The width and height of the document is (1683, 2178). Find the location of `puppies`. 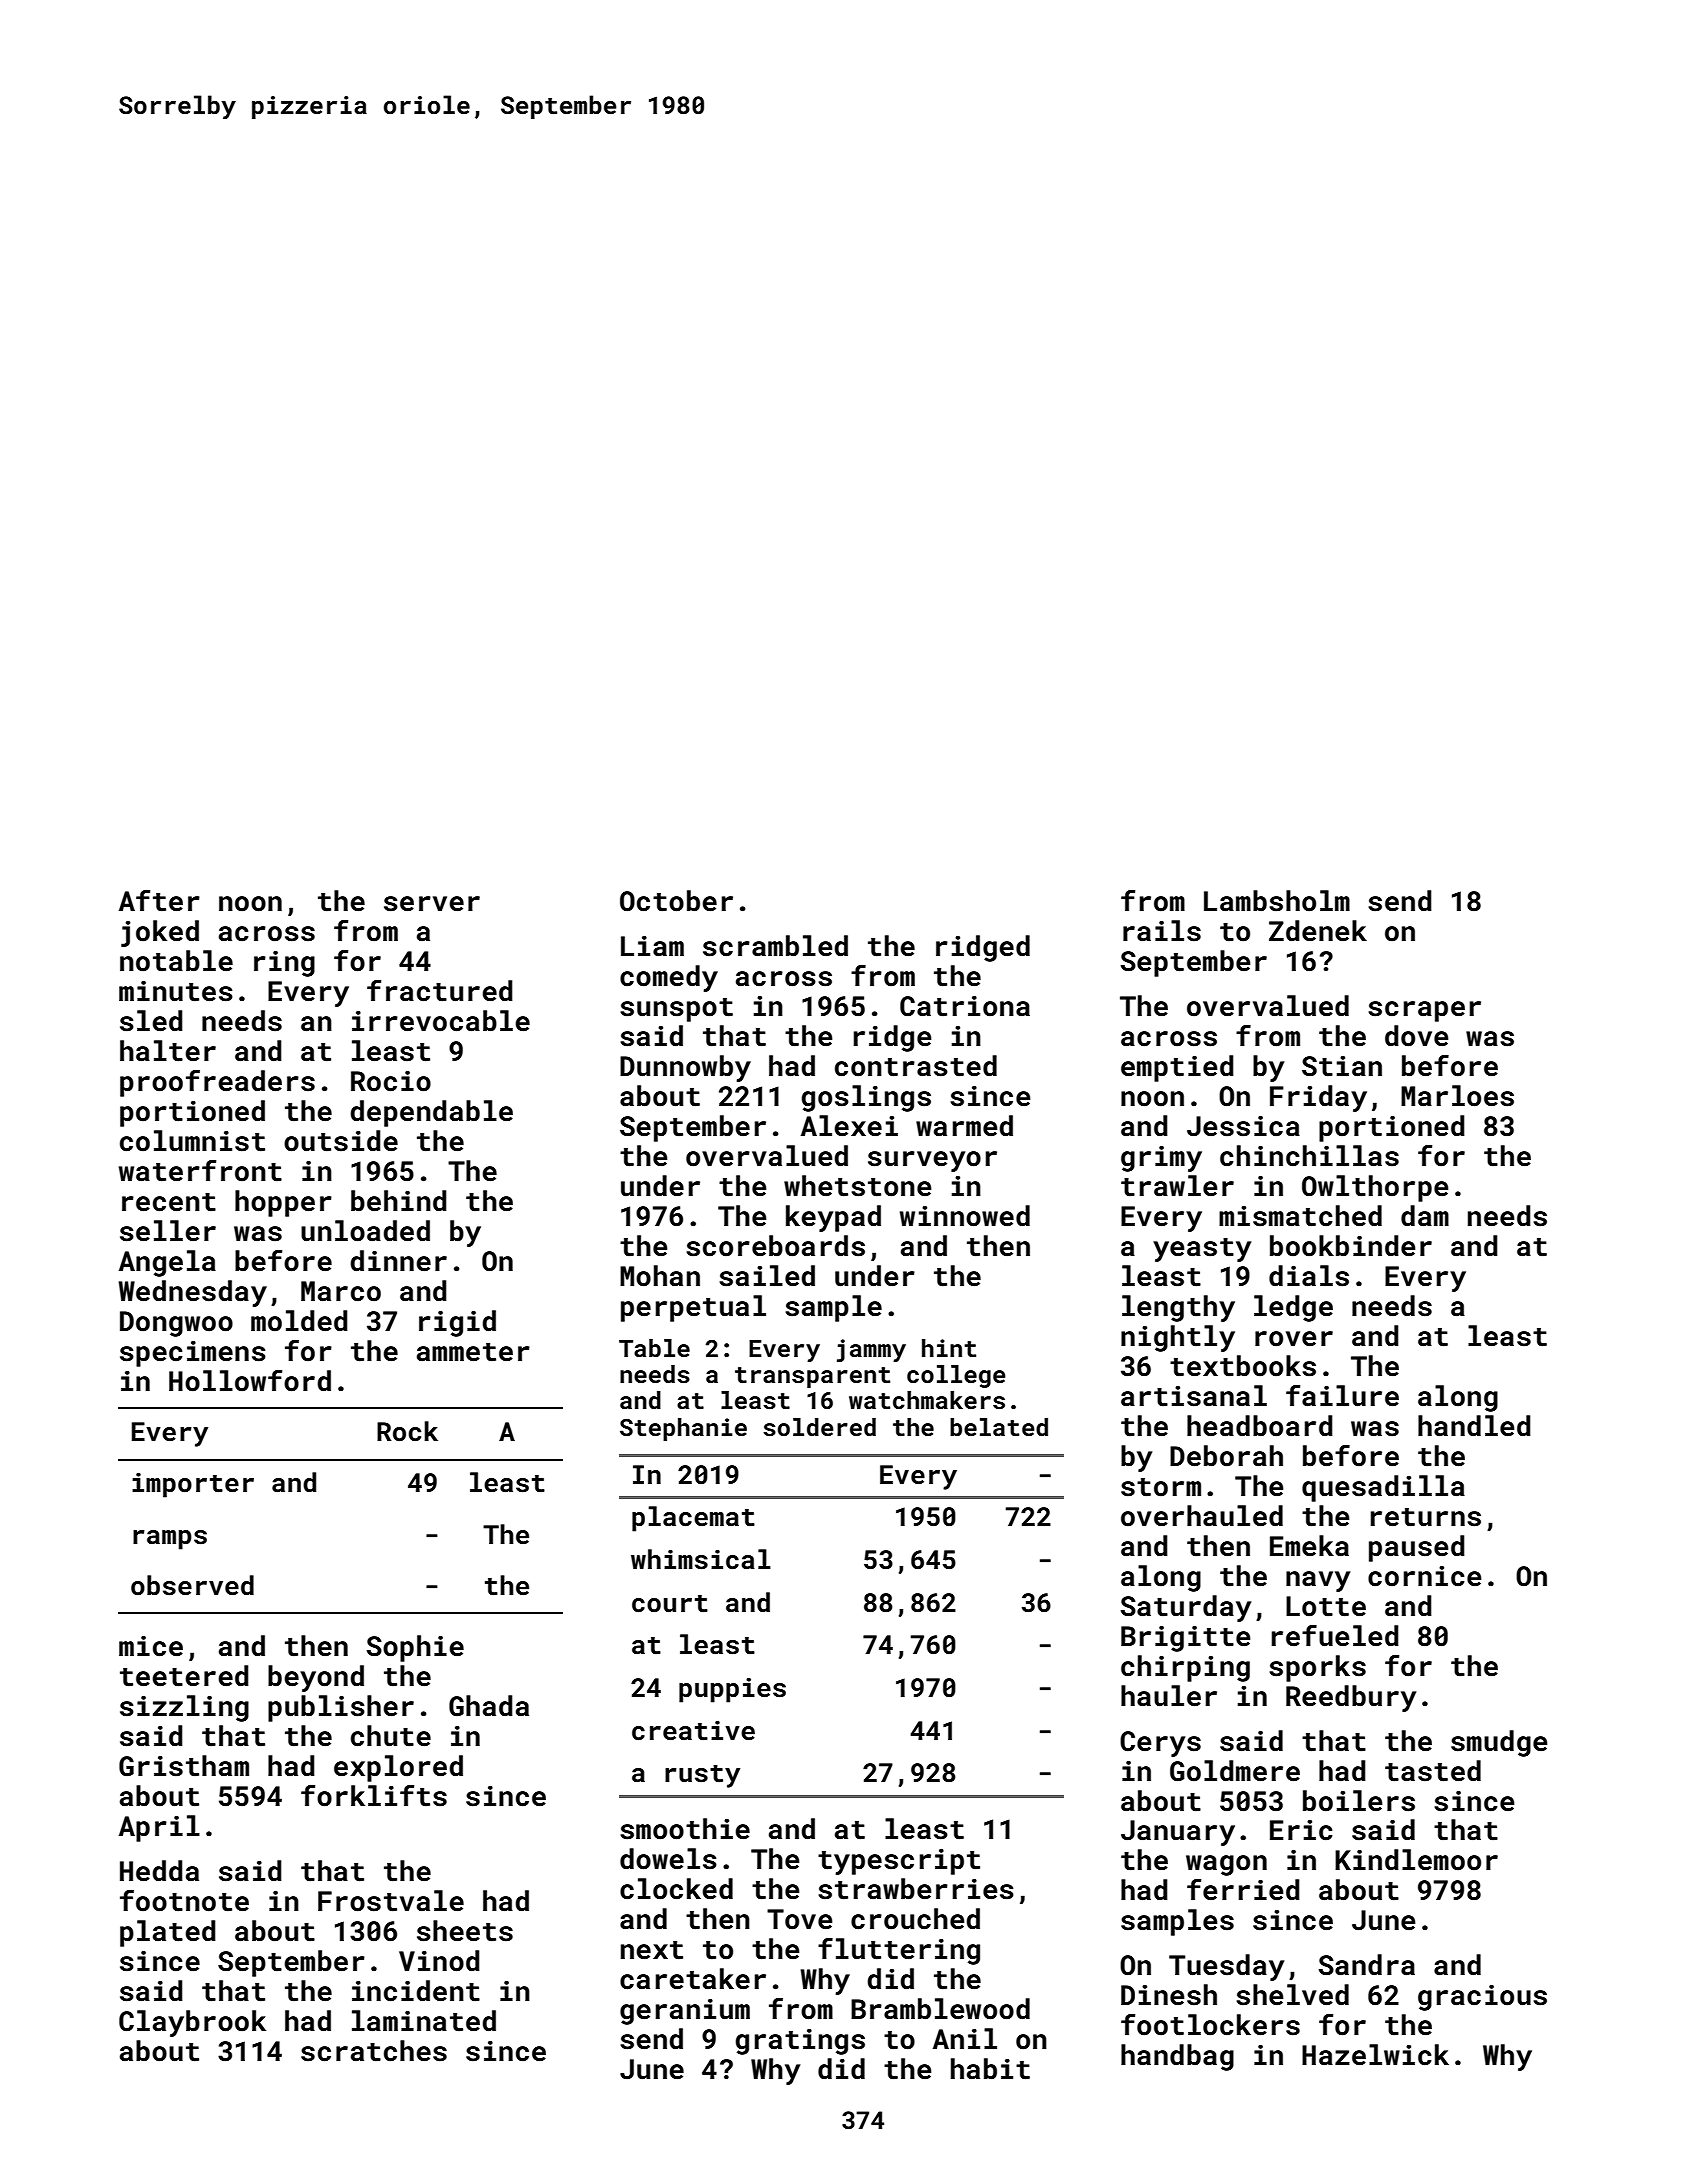

puppies is located at coordinates (732, 1690).
